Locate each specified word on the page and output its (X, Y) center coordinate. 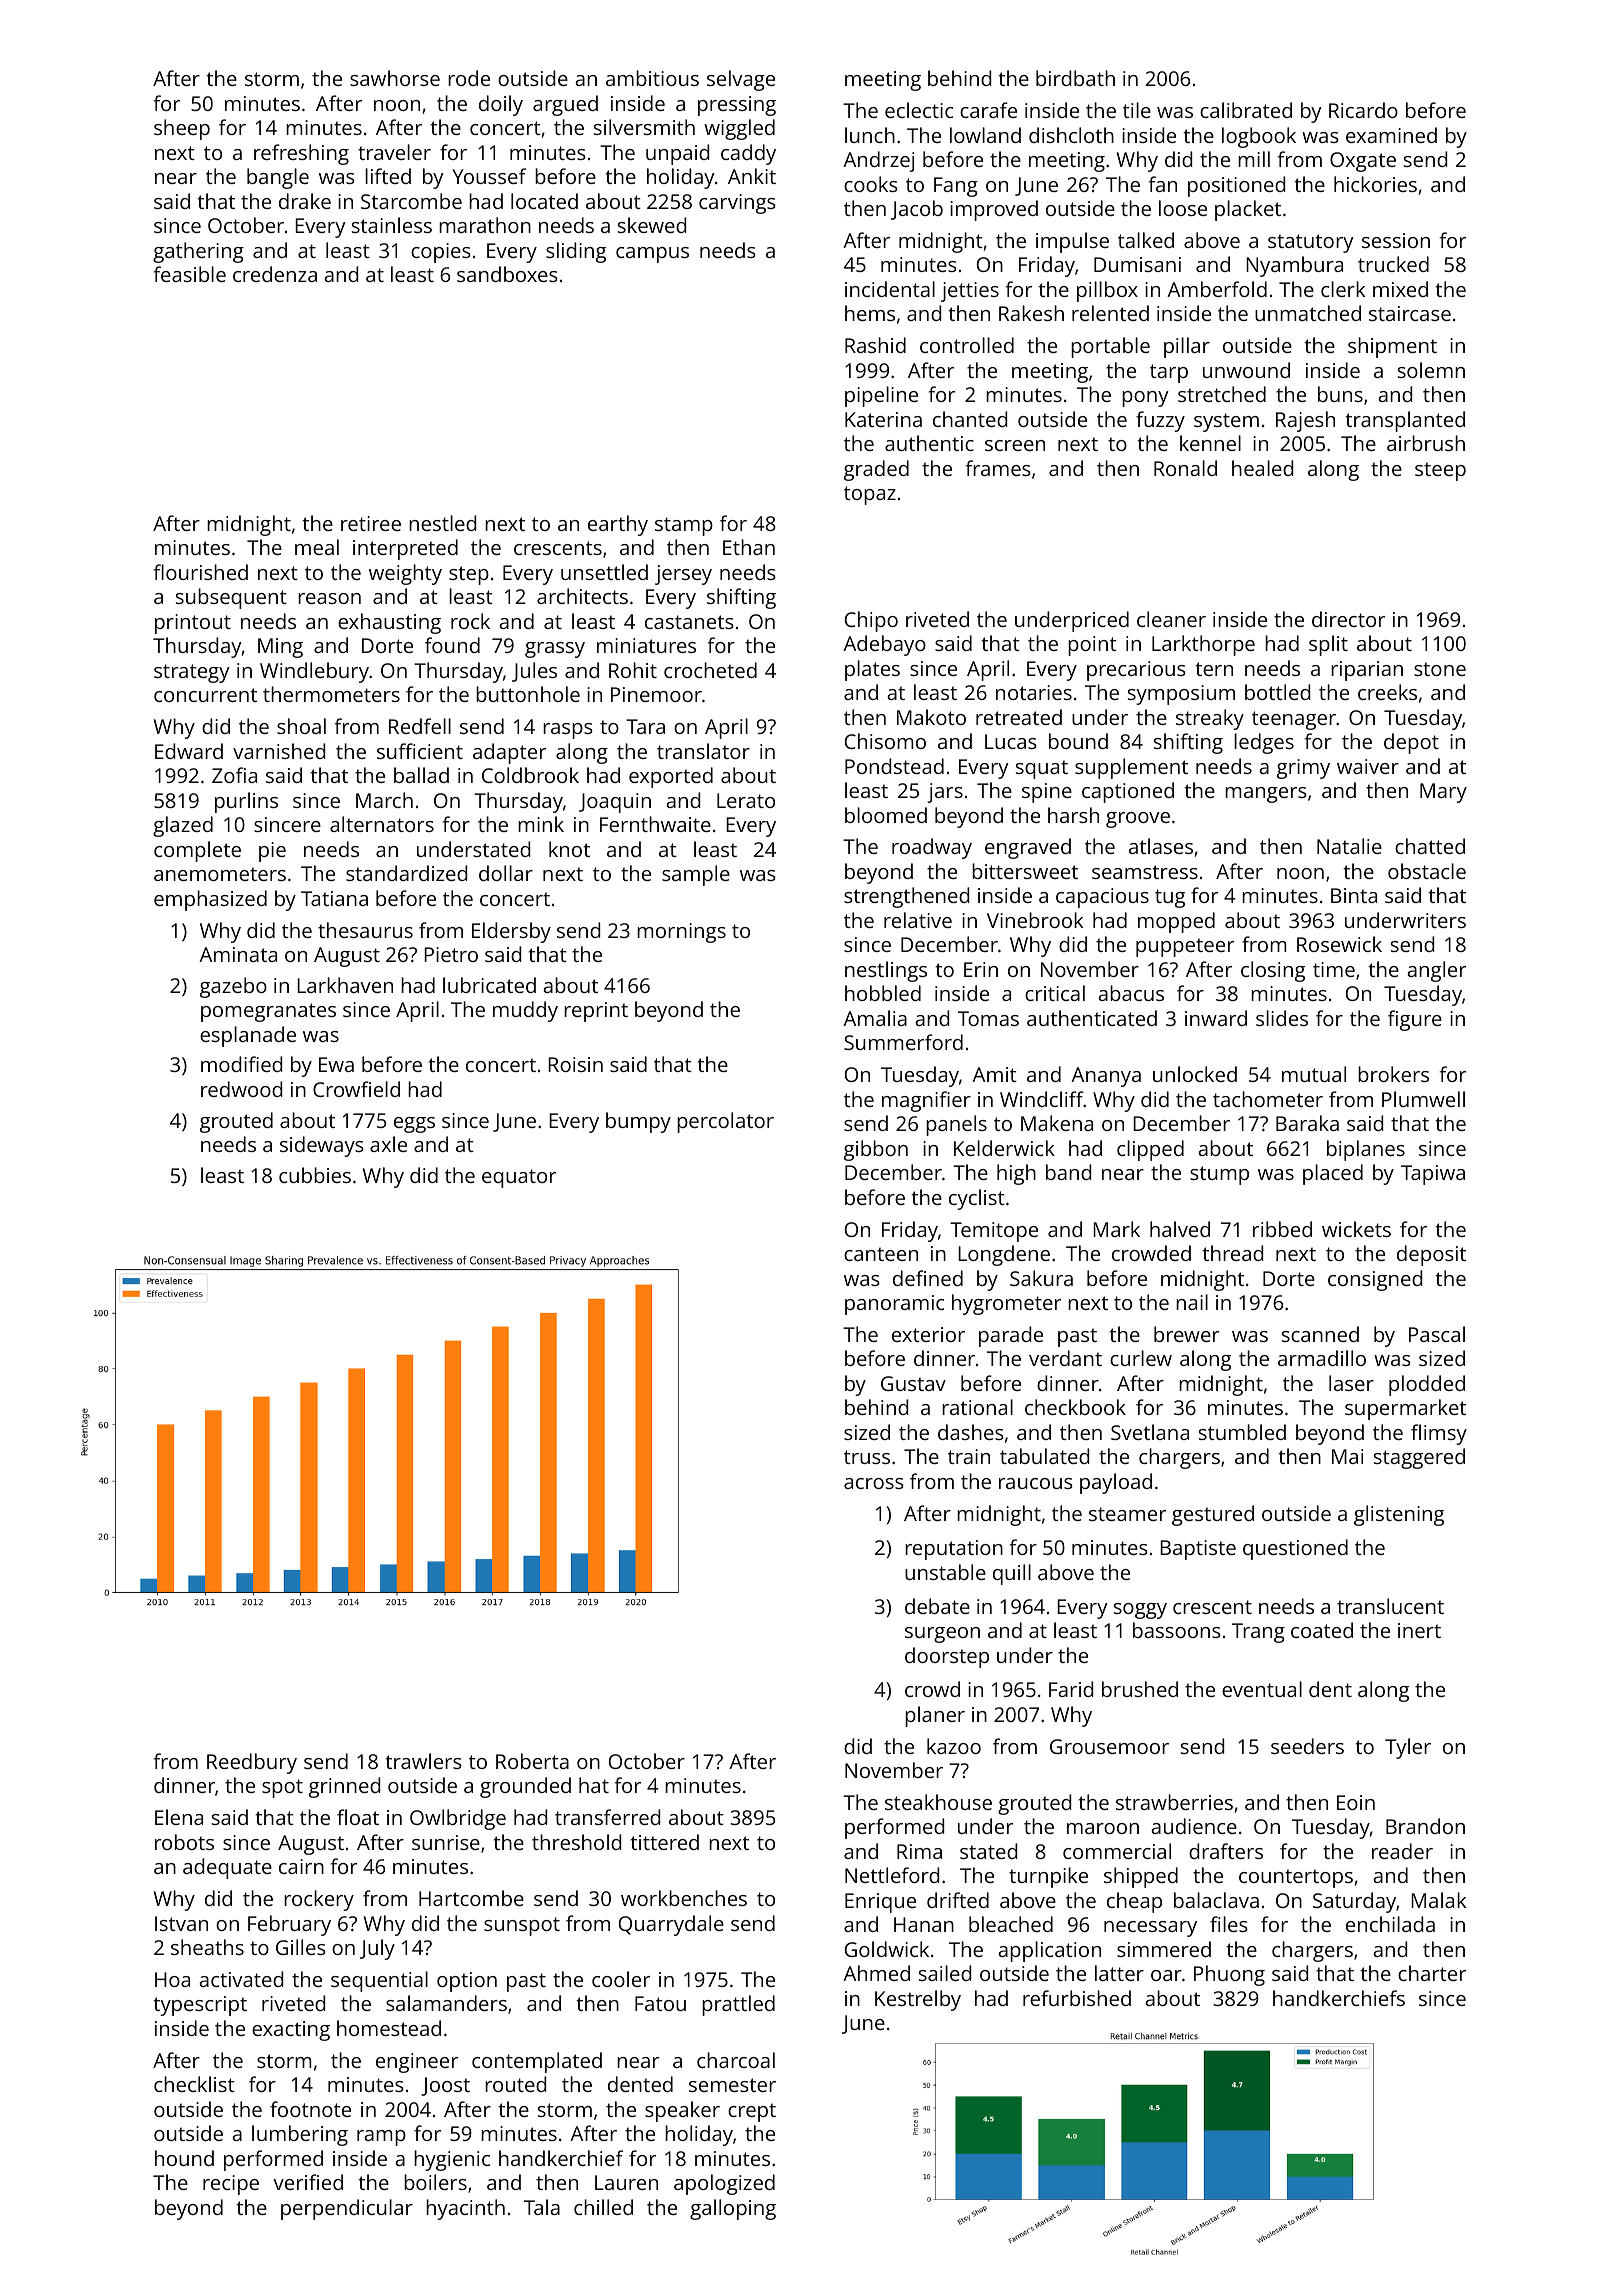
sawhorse (395, 78)
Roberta (532, 1761)
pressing (737, 106)
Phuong (1229, 1975)
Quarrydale (671, 1925)
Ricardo (1363, 110)
